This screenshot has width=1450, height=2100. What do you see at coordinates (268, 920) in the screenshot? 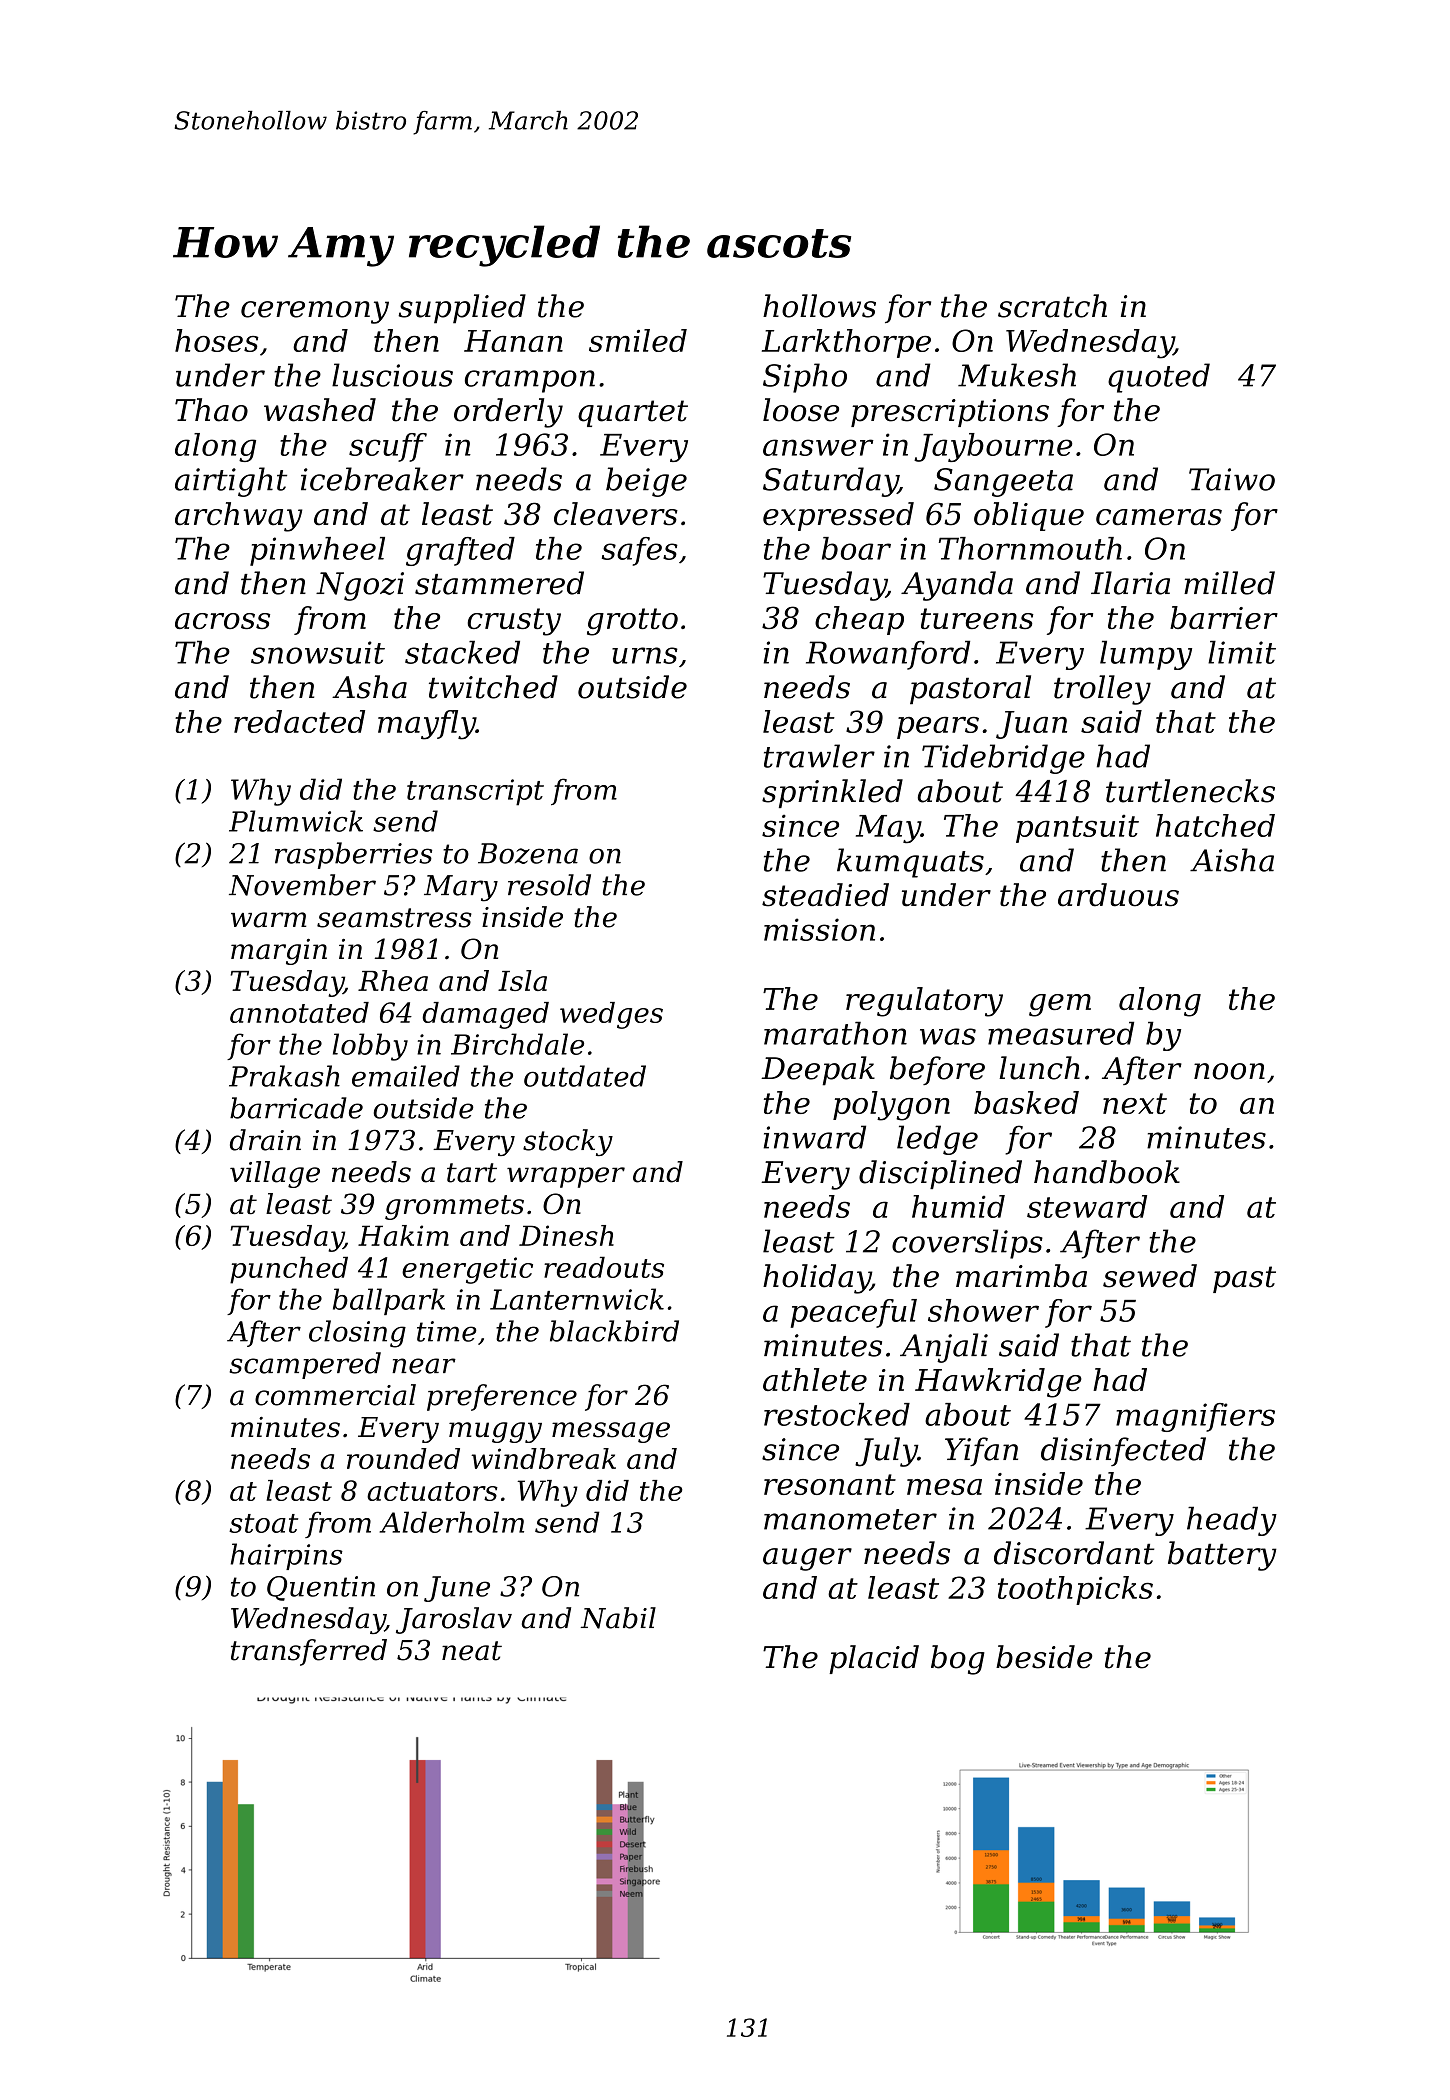
I see `warm` at bounding box center [268, 920].
